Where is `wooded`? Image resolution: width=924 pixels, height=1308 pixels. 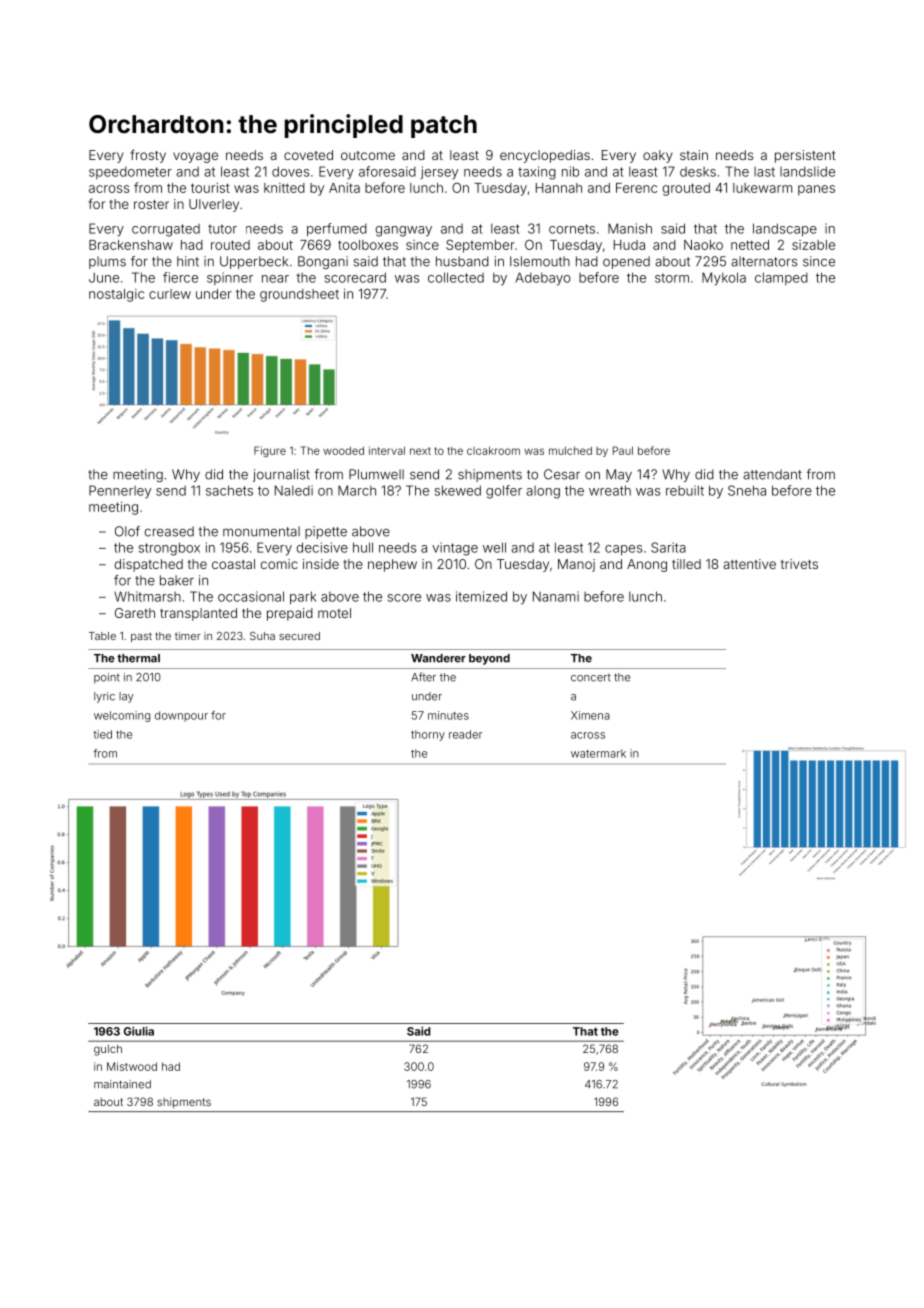
wooded is located at coordinates (343, 450).
